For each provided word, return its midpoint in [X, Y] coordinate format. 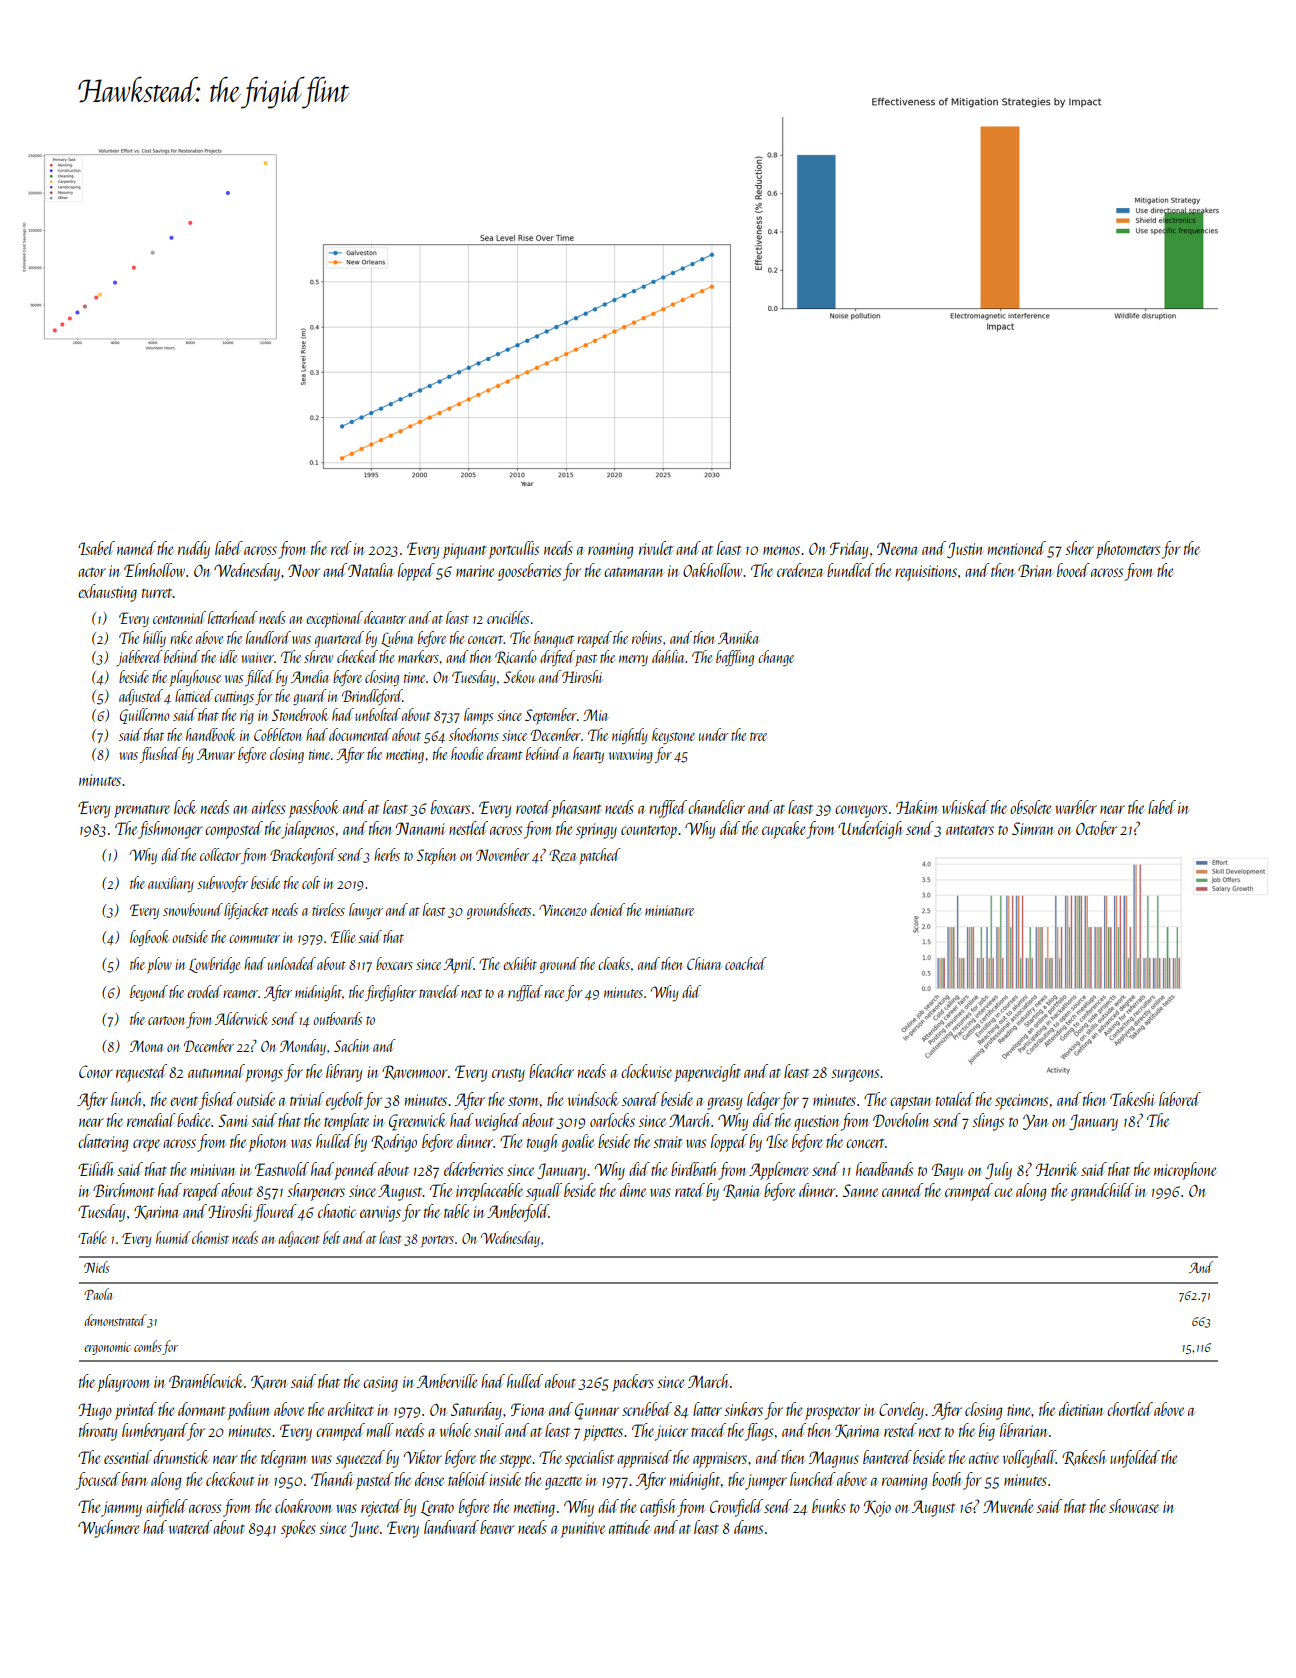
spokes [298, 1529]
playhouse [195, 678]
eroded [204, 991]
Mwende [1008, 1506]
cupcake [784, 830]
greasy [724, 1103]
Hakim [917, 807]
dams [748, 1527]
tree [758, 736]
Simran [1033, 828]
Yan [1036, 1122]
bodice [194, 1120]
